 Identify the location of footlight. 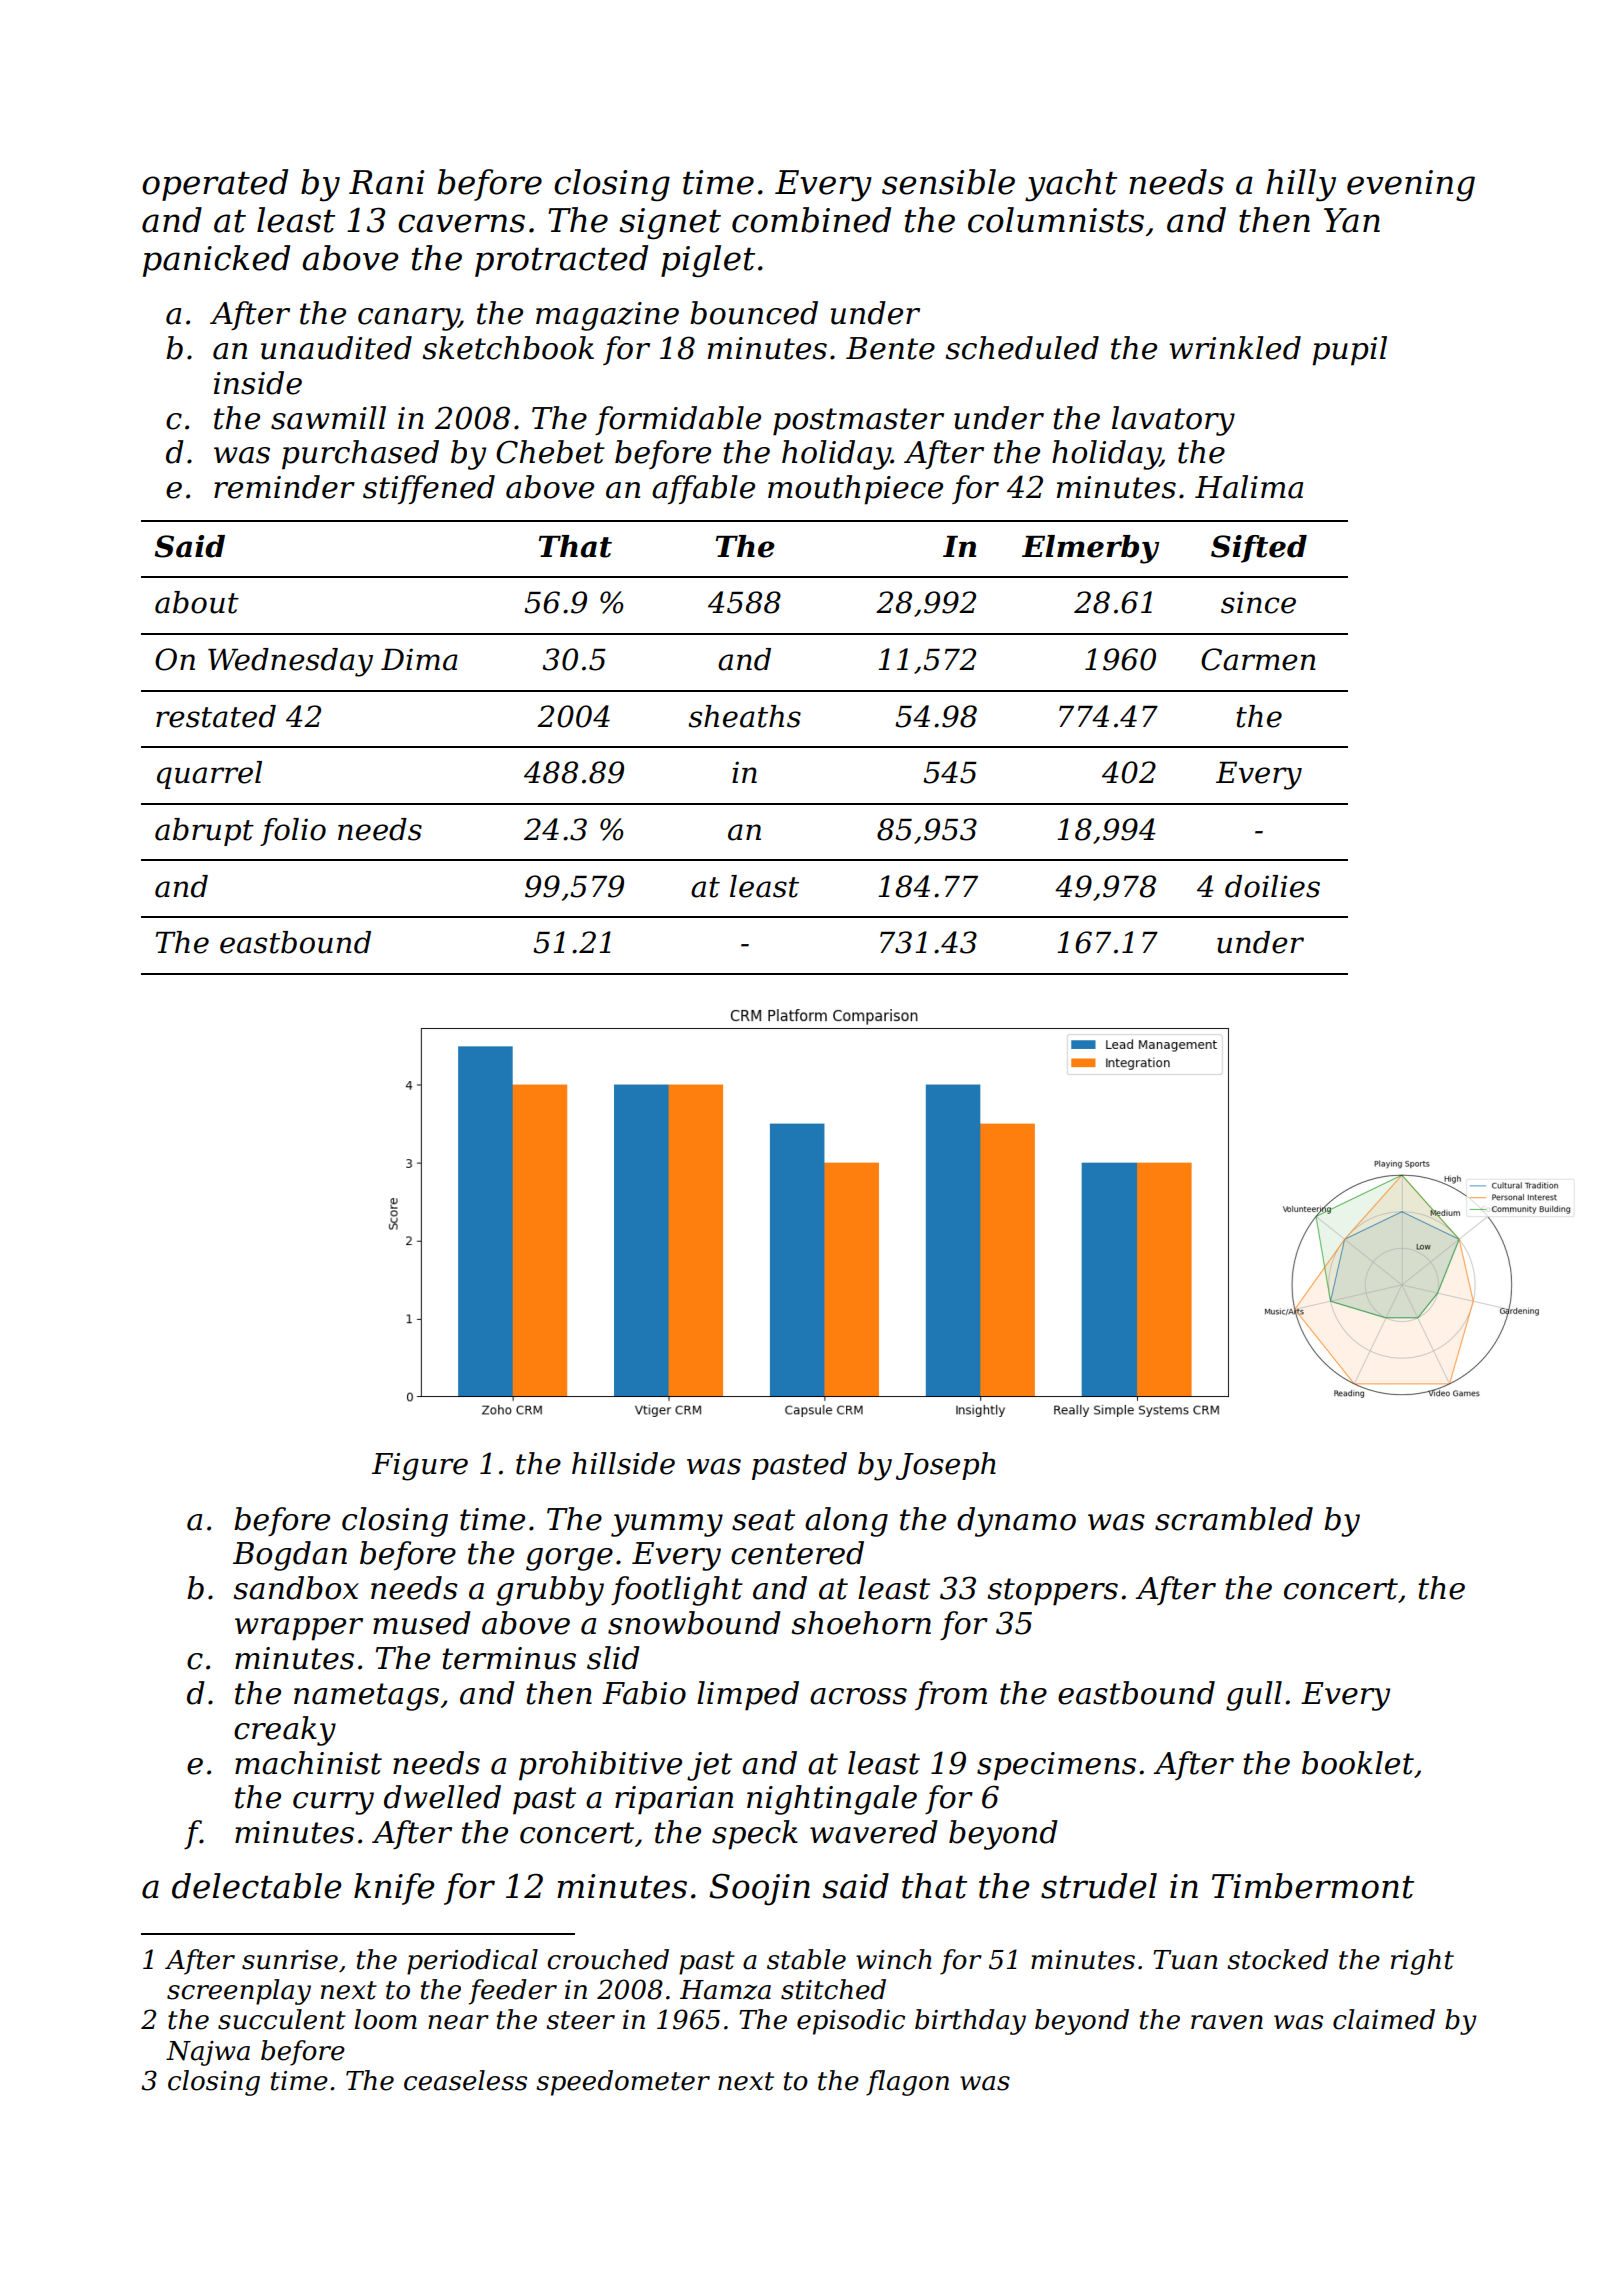
(677, 1591).
